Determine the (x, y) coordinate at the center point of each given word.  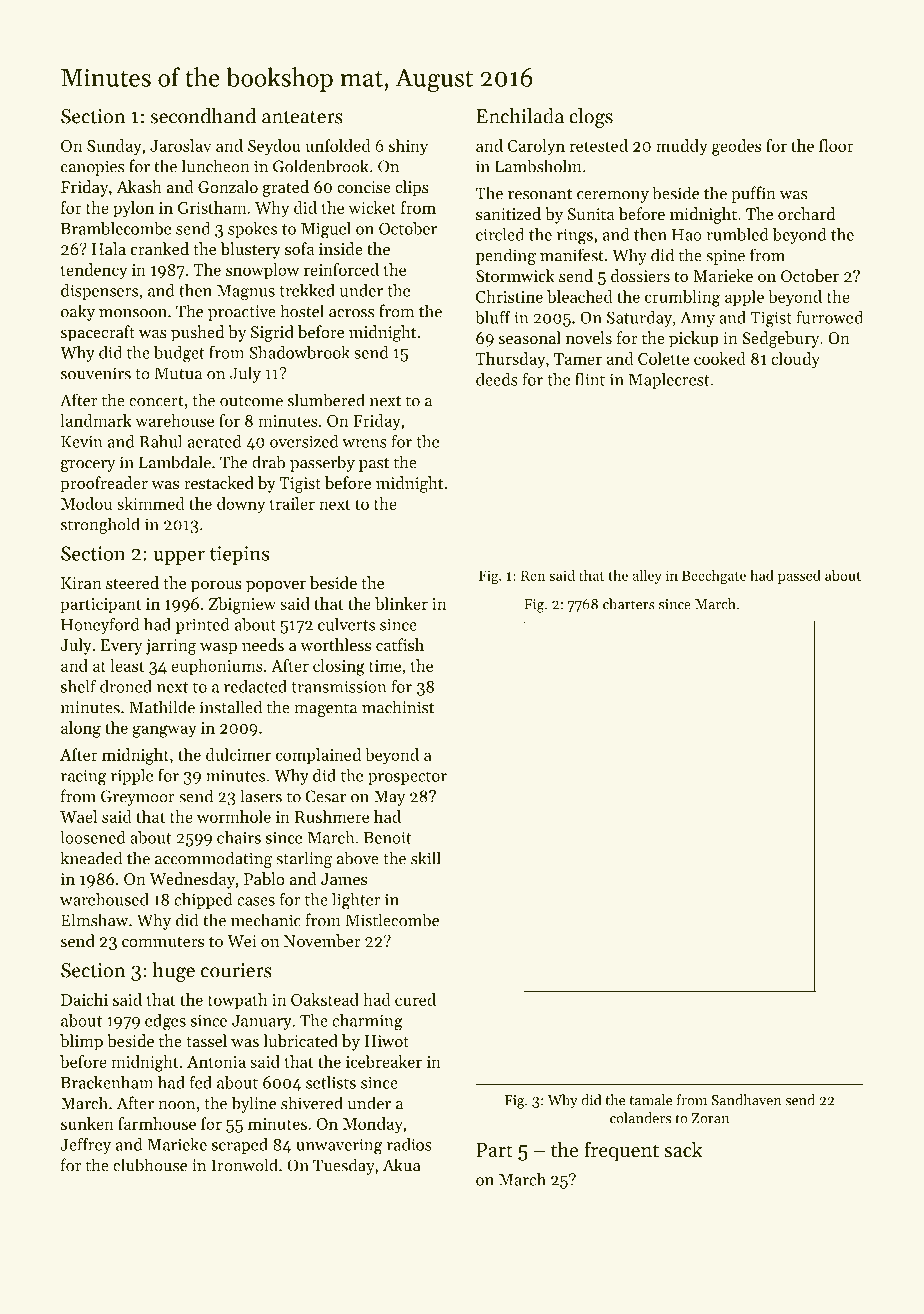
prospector (407, 778)
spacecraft (98, 333)
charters (629, 604)
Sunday (114, 147)
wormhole (234, 816)
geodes (736, 147)
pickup (693, 339)
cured (415, 999)
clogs (591, 118)
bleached (580, 296)
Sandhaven (746, 1100)
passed (799, 576)
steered (132, 582)
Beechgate (714, 576)
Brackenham (107, 1082)
